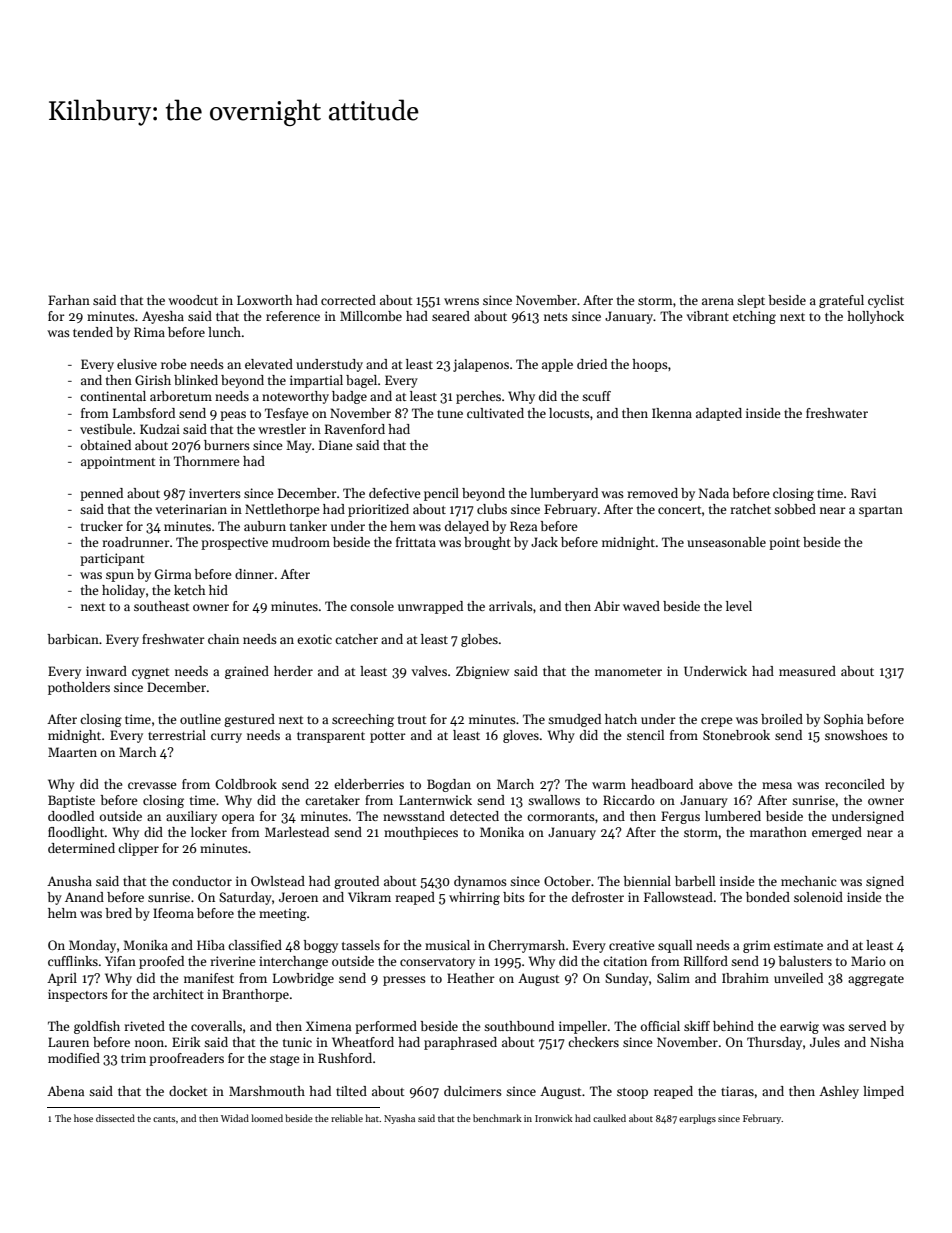 The image size is (952, 1233). What do you see at coordinates (839, 1092) in the screenshot?
I see `Ashley` at bounding box center [839, 1092].
